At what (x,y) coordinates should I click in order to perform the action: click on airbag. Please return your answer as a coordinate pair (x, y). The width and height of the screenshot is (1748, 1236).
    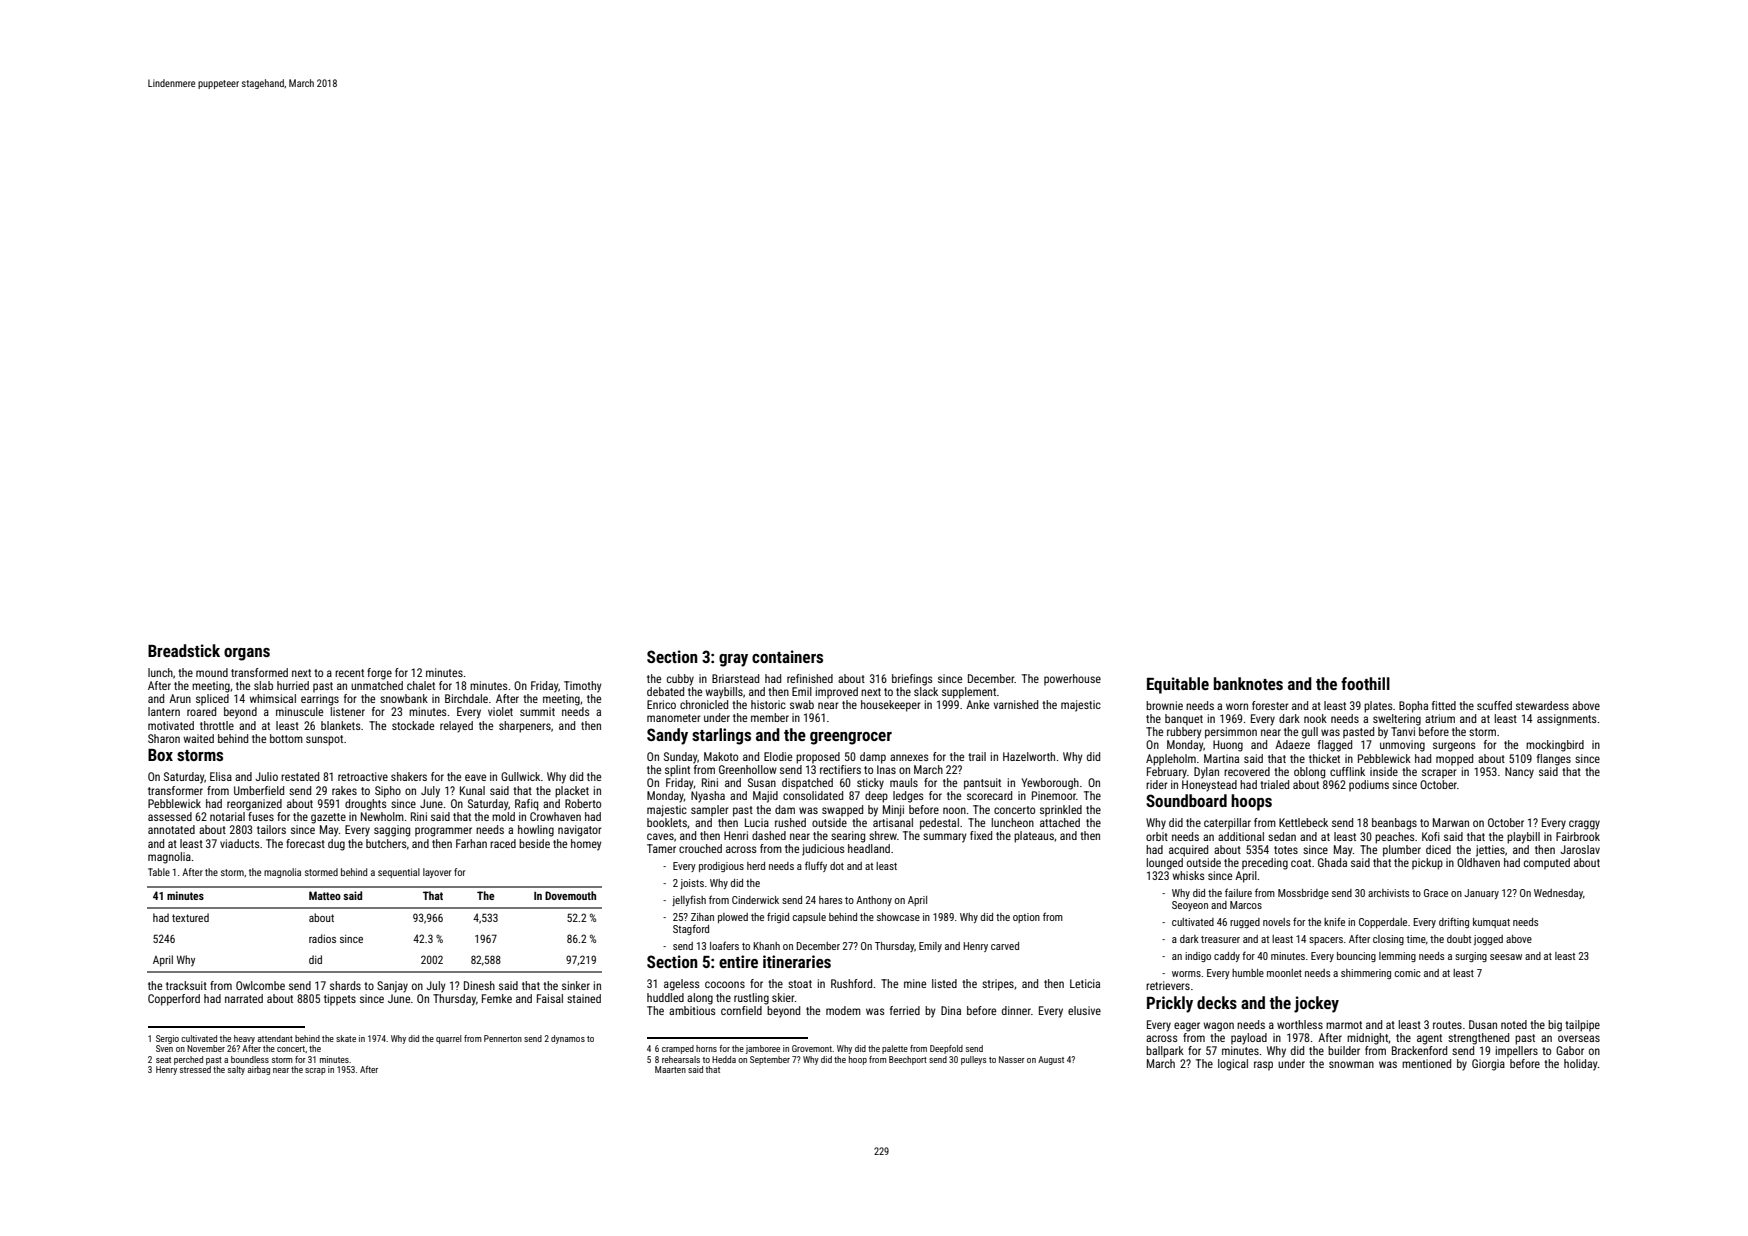
    Looking at the image, I should click on (259, 1070).
